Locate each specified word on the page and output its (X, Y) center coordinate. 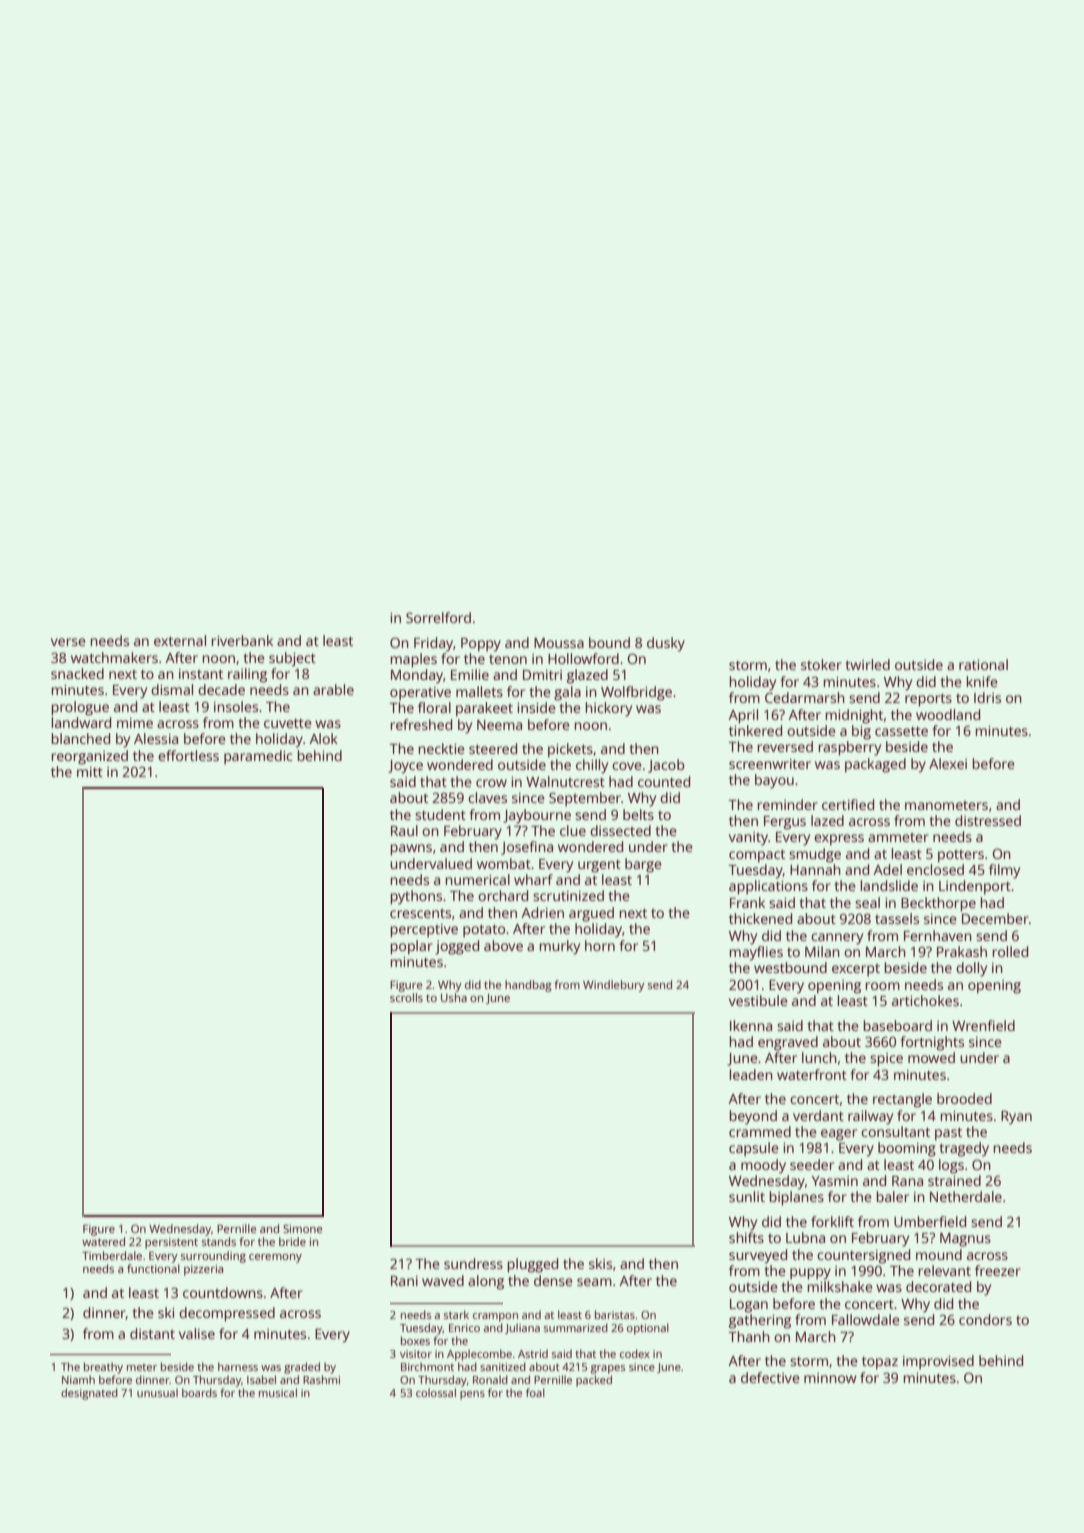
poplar (412, 947)
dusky (666, 644)
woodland (948, 714)
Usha (454, 997)
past (948, 1134)
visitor (416, 1354)
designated (89, 1394)
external (180, 640)
